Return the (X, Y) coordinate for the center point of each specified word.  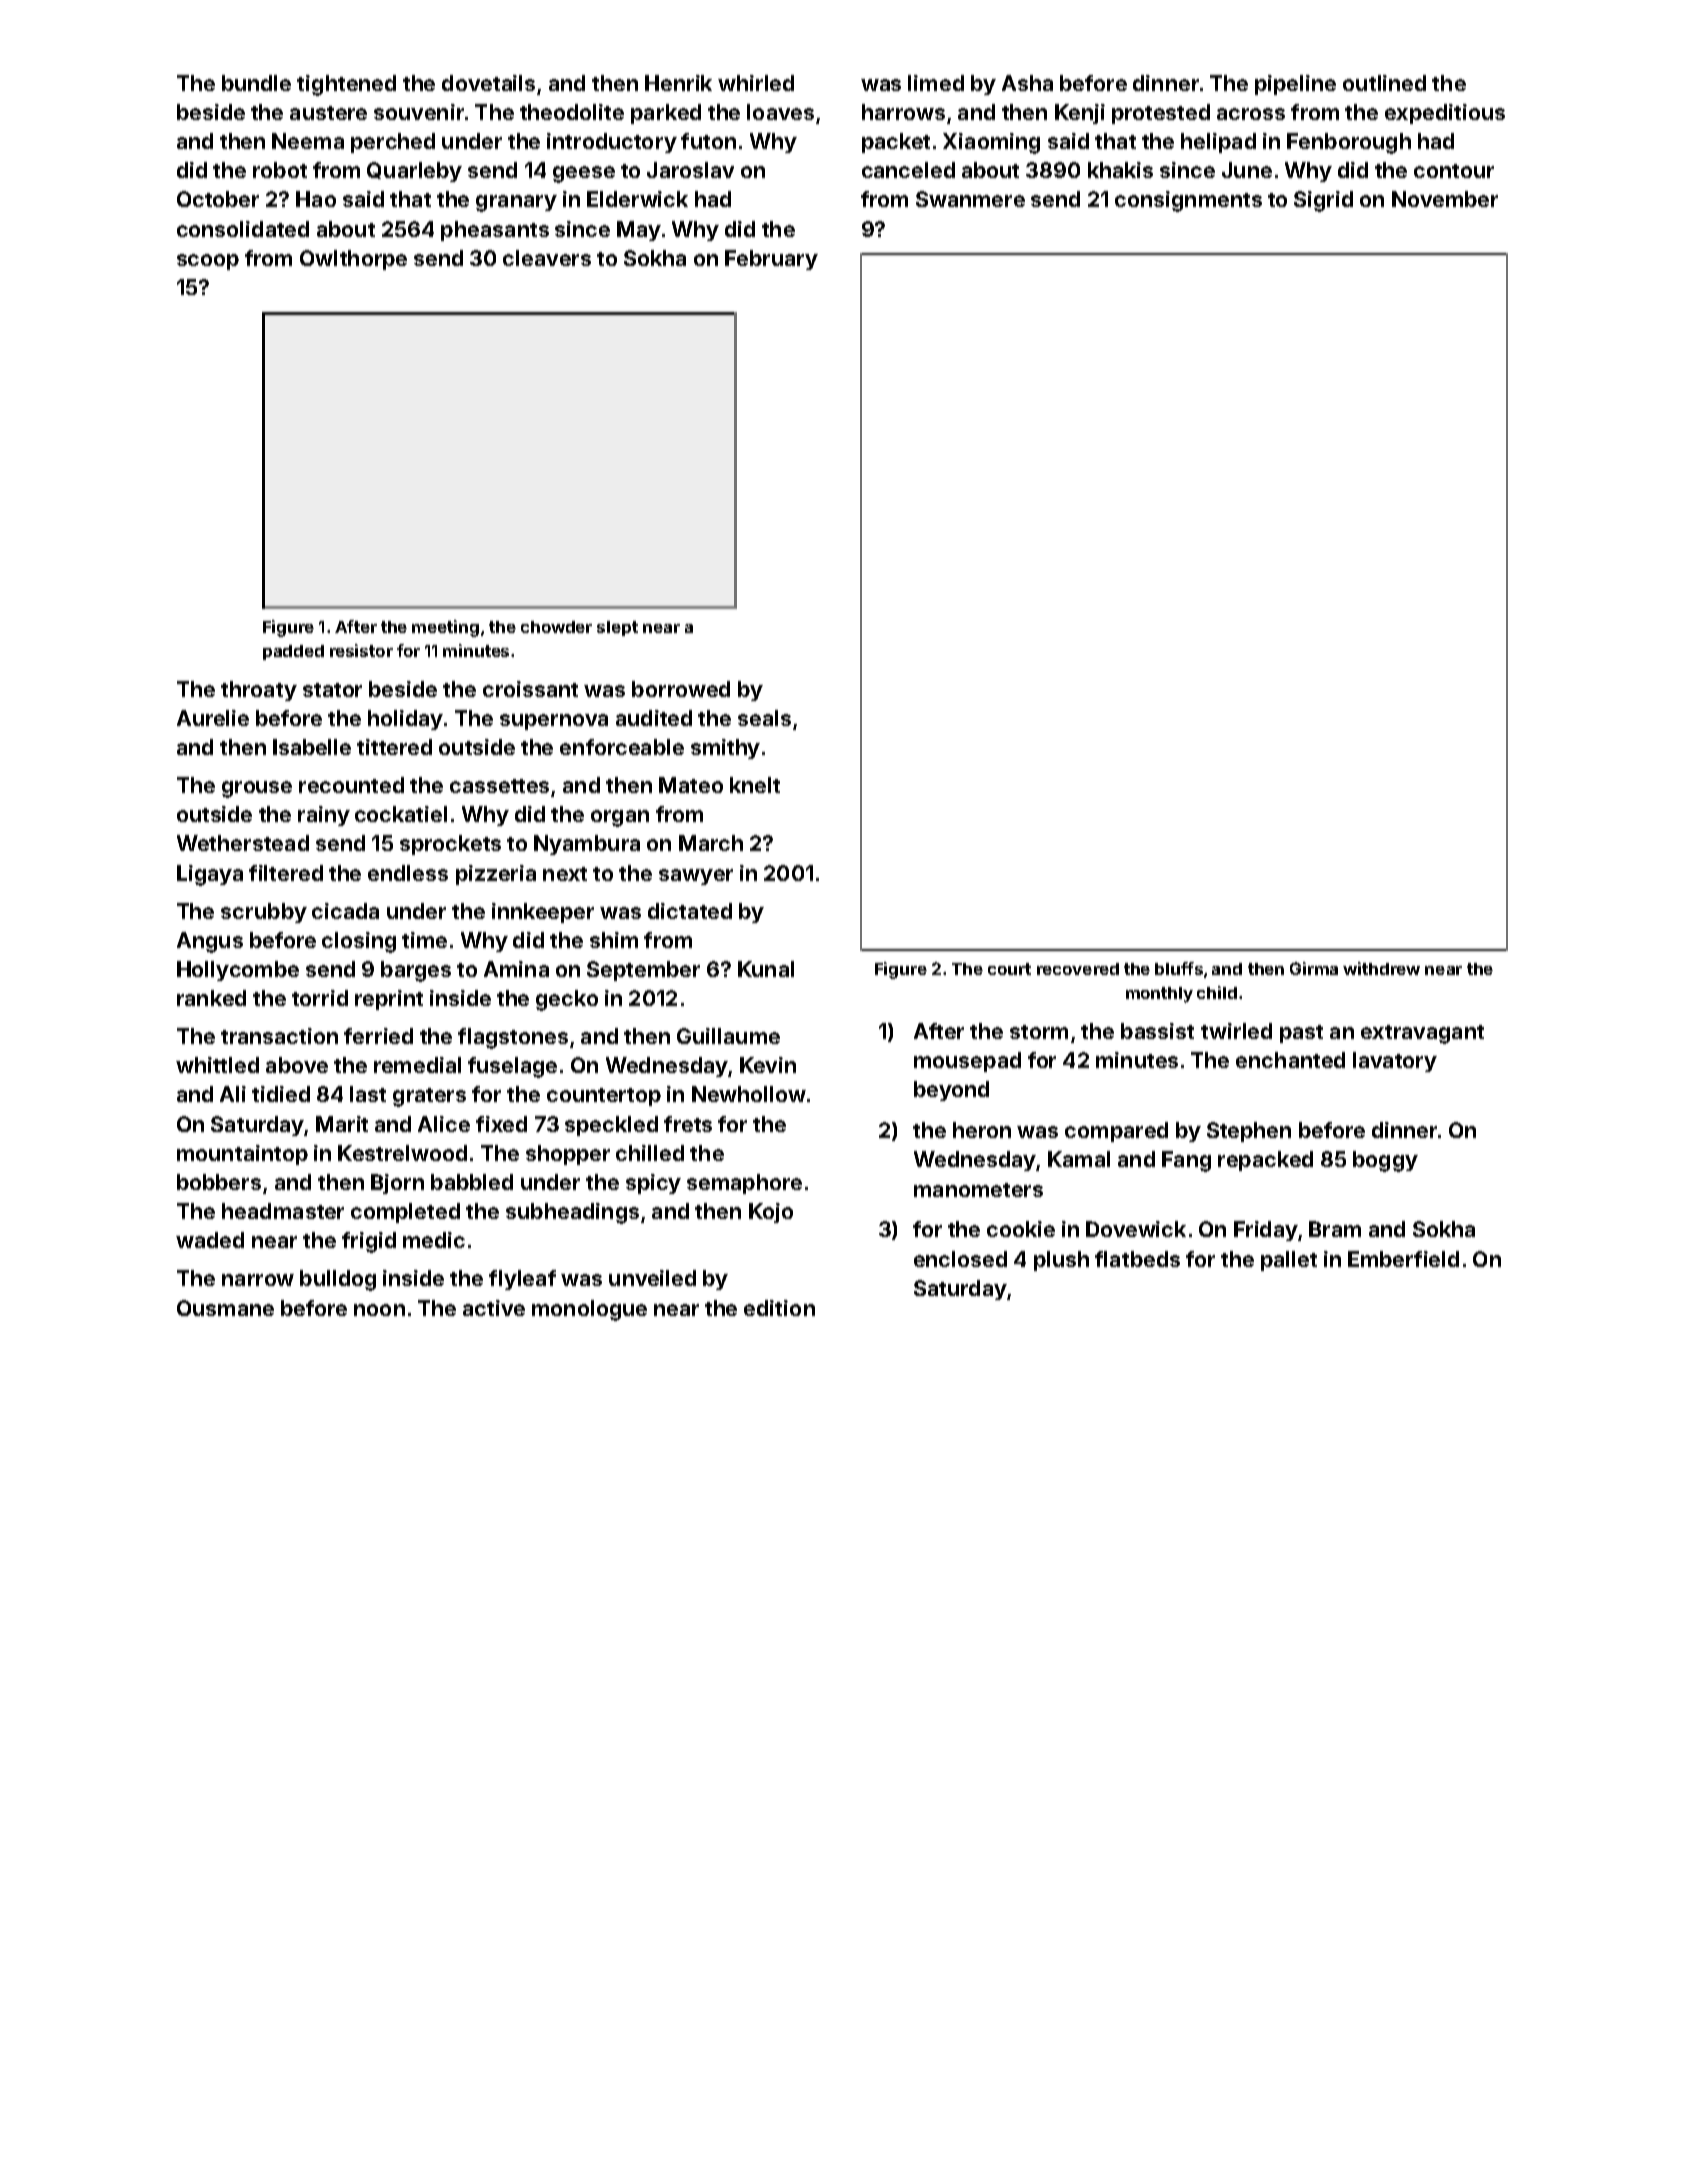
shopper (568, 1155)
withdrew (1381, 968)
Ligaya (210, 875)
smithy (725, 749)
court (1009, 969)
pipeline (1295, 85)
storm (1039, 1032)
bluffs (1179, 968)
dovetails (488, 83)
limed (936, 83)
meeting (445, 628)
